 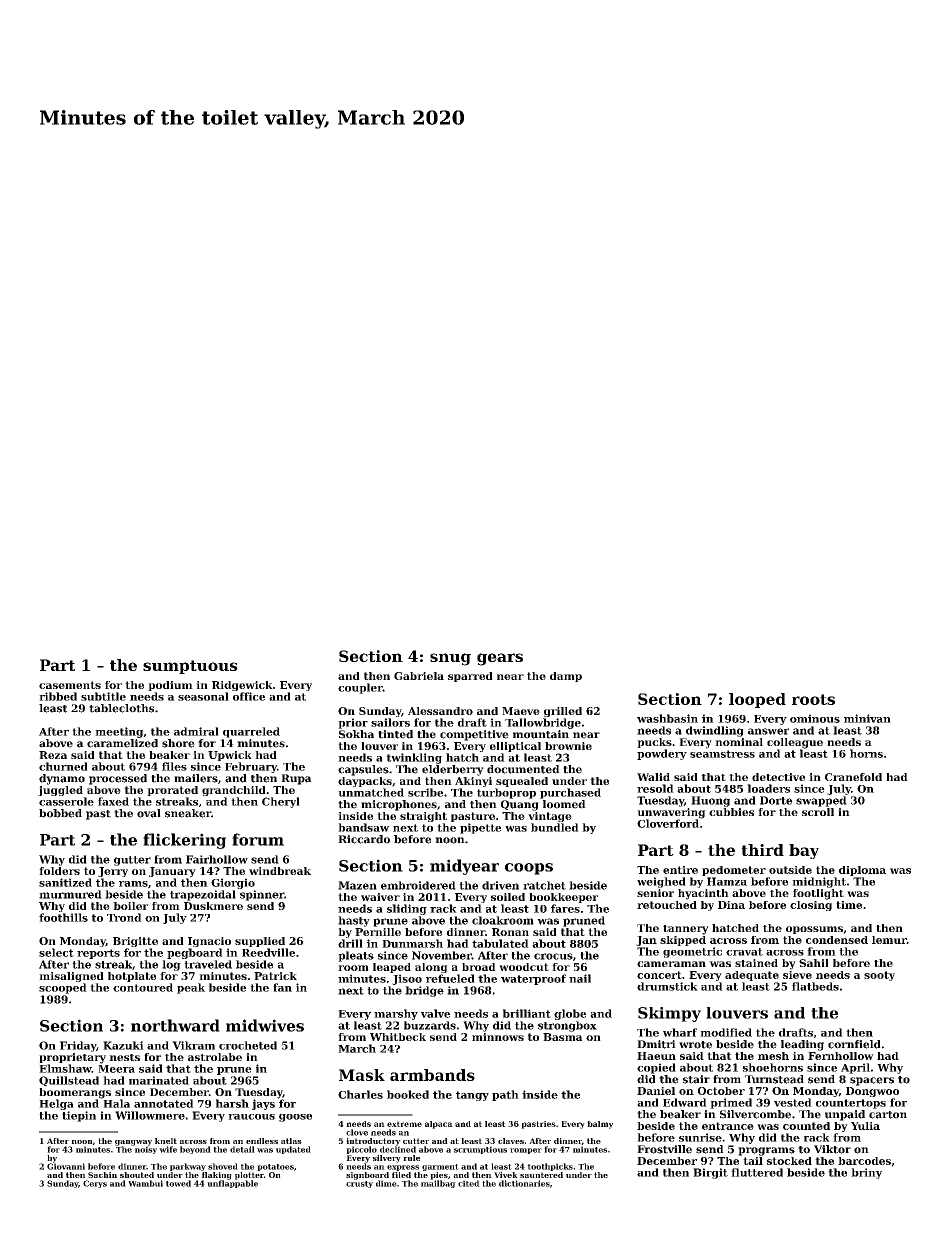 I want to click on unflappable, so click(x=232, y=1184).
